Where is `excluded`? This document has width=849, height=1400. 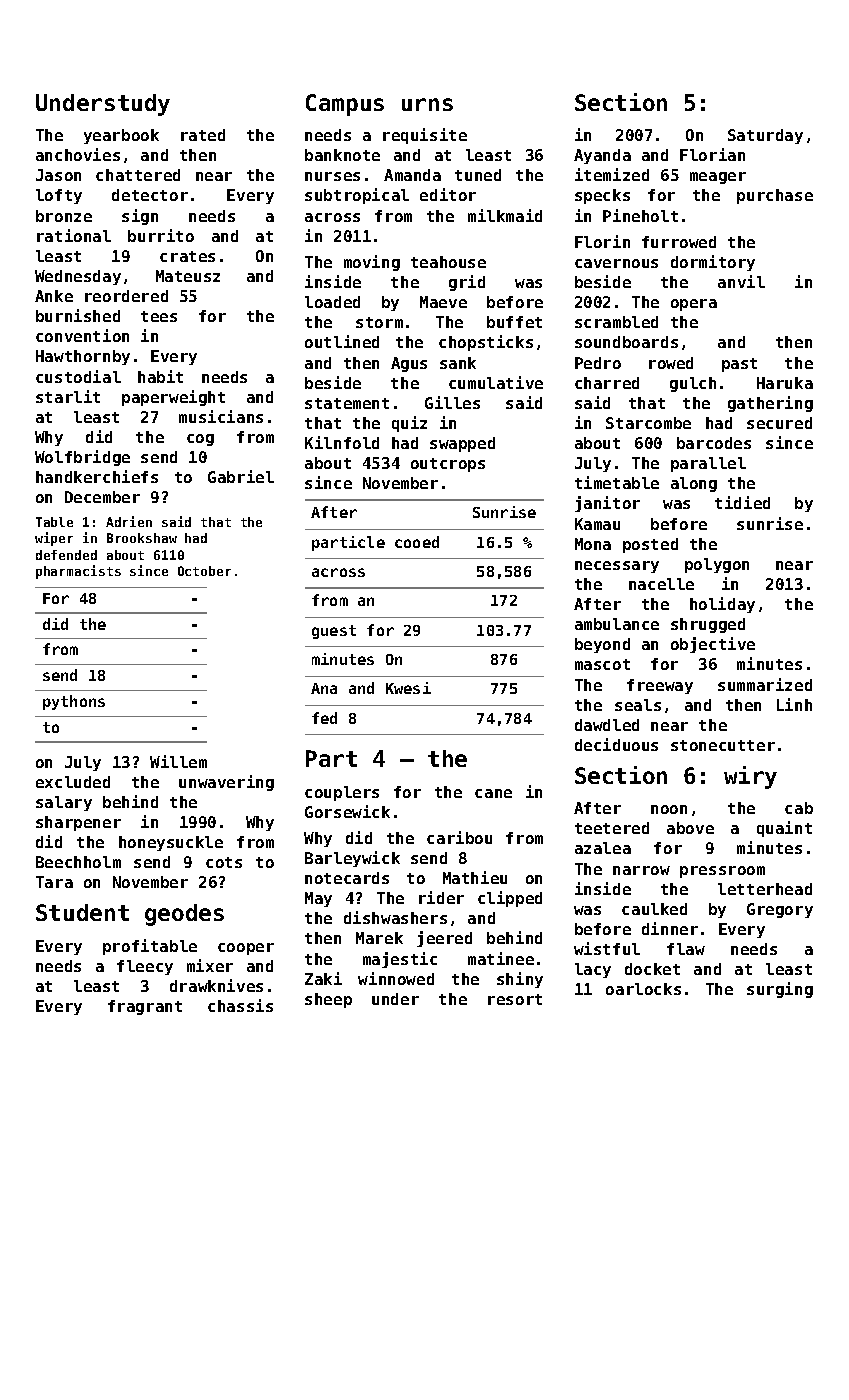 excluded is located at coordinates (73, 782).
